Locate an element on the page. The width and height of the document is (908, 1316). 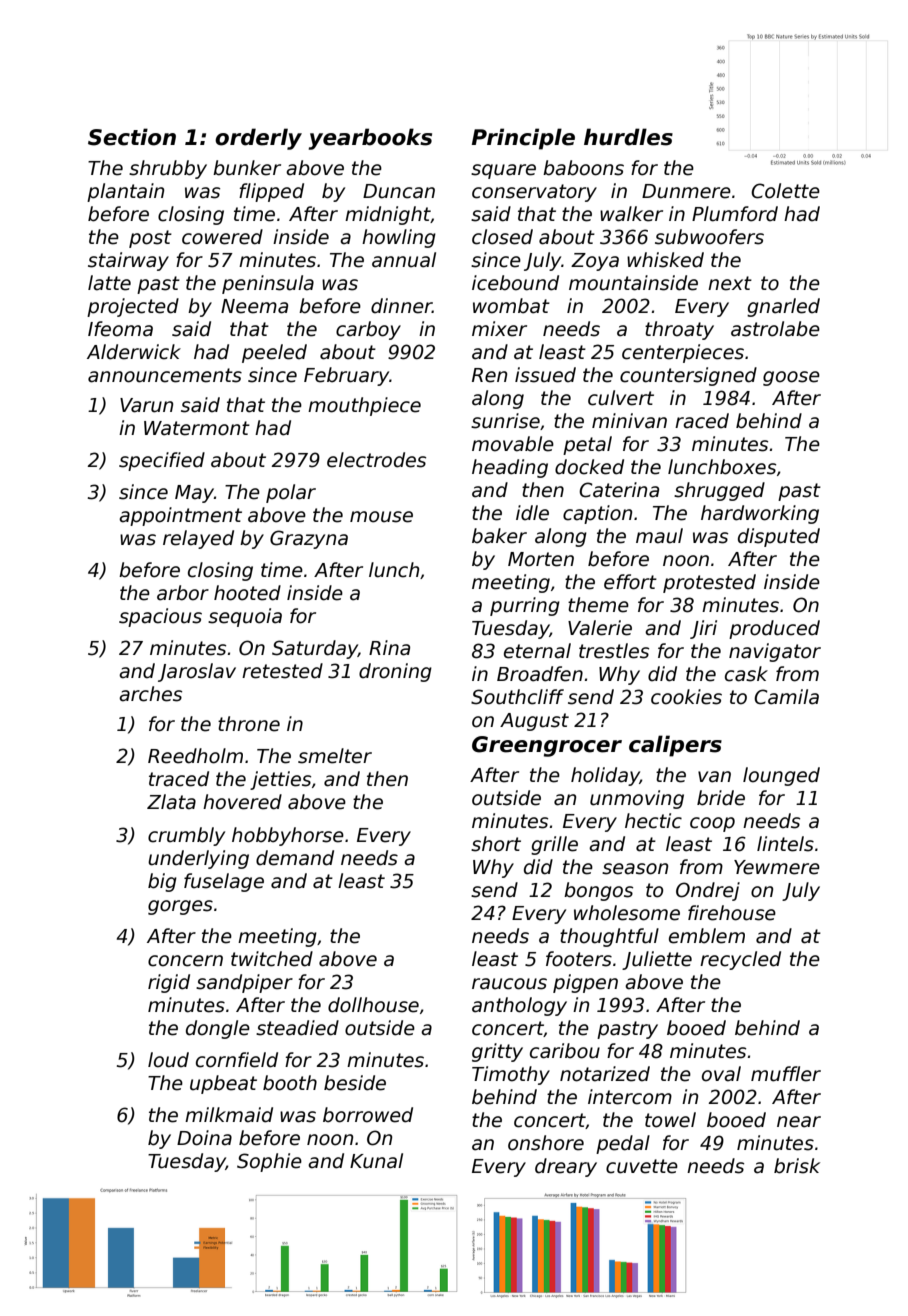
Alderwick is located at coordinates (134, 352).
